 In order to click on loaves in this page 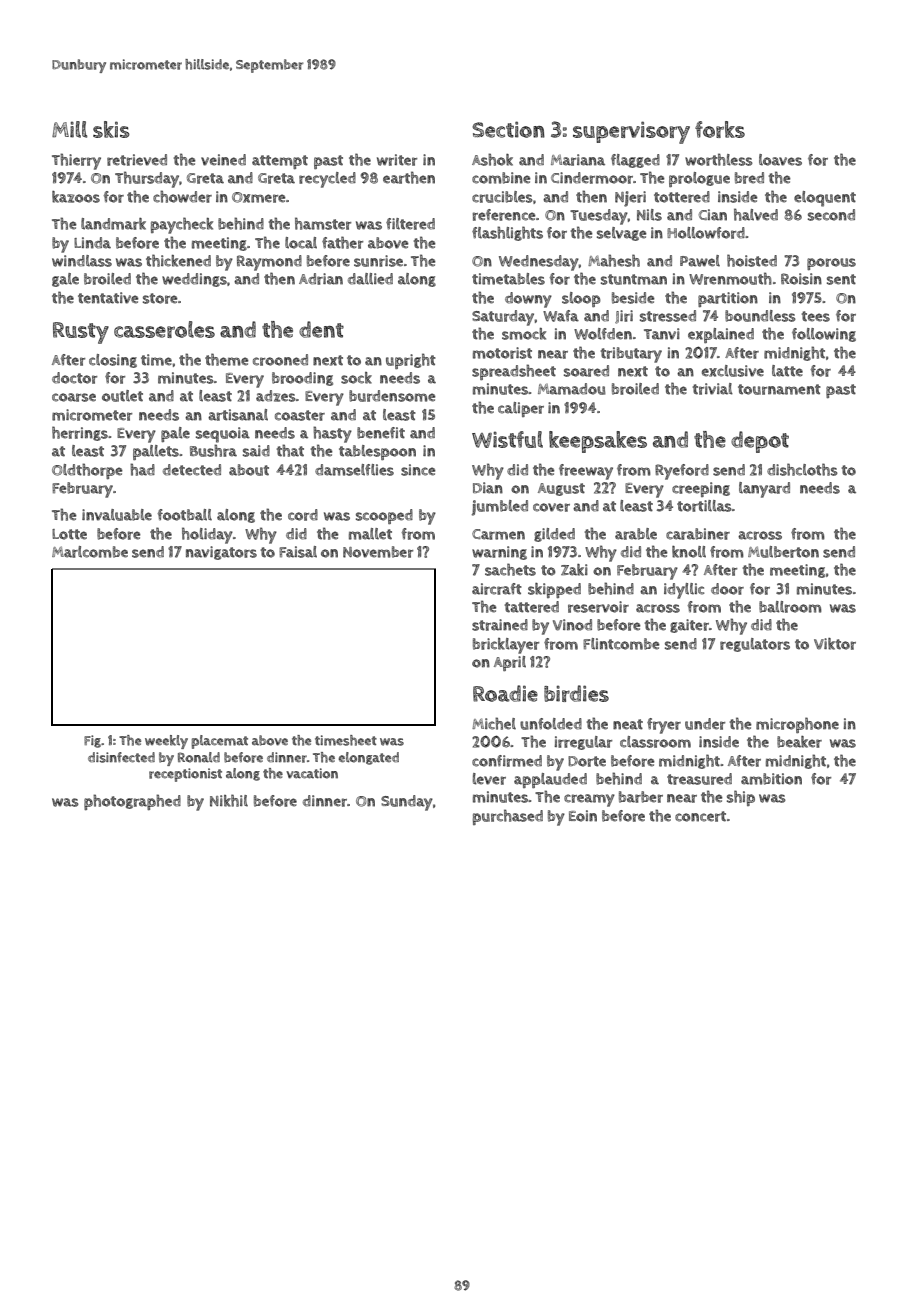, I will do `click(780, 160)`.
